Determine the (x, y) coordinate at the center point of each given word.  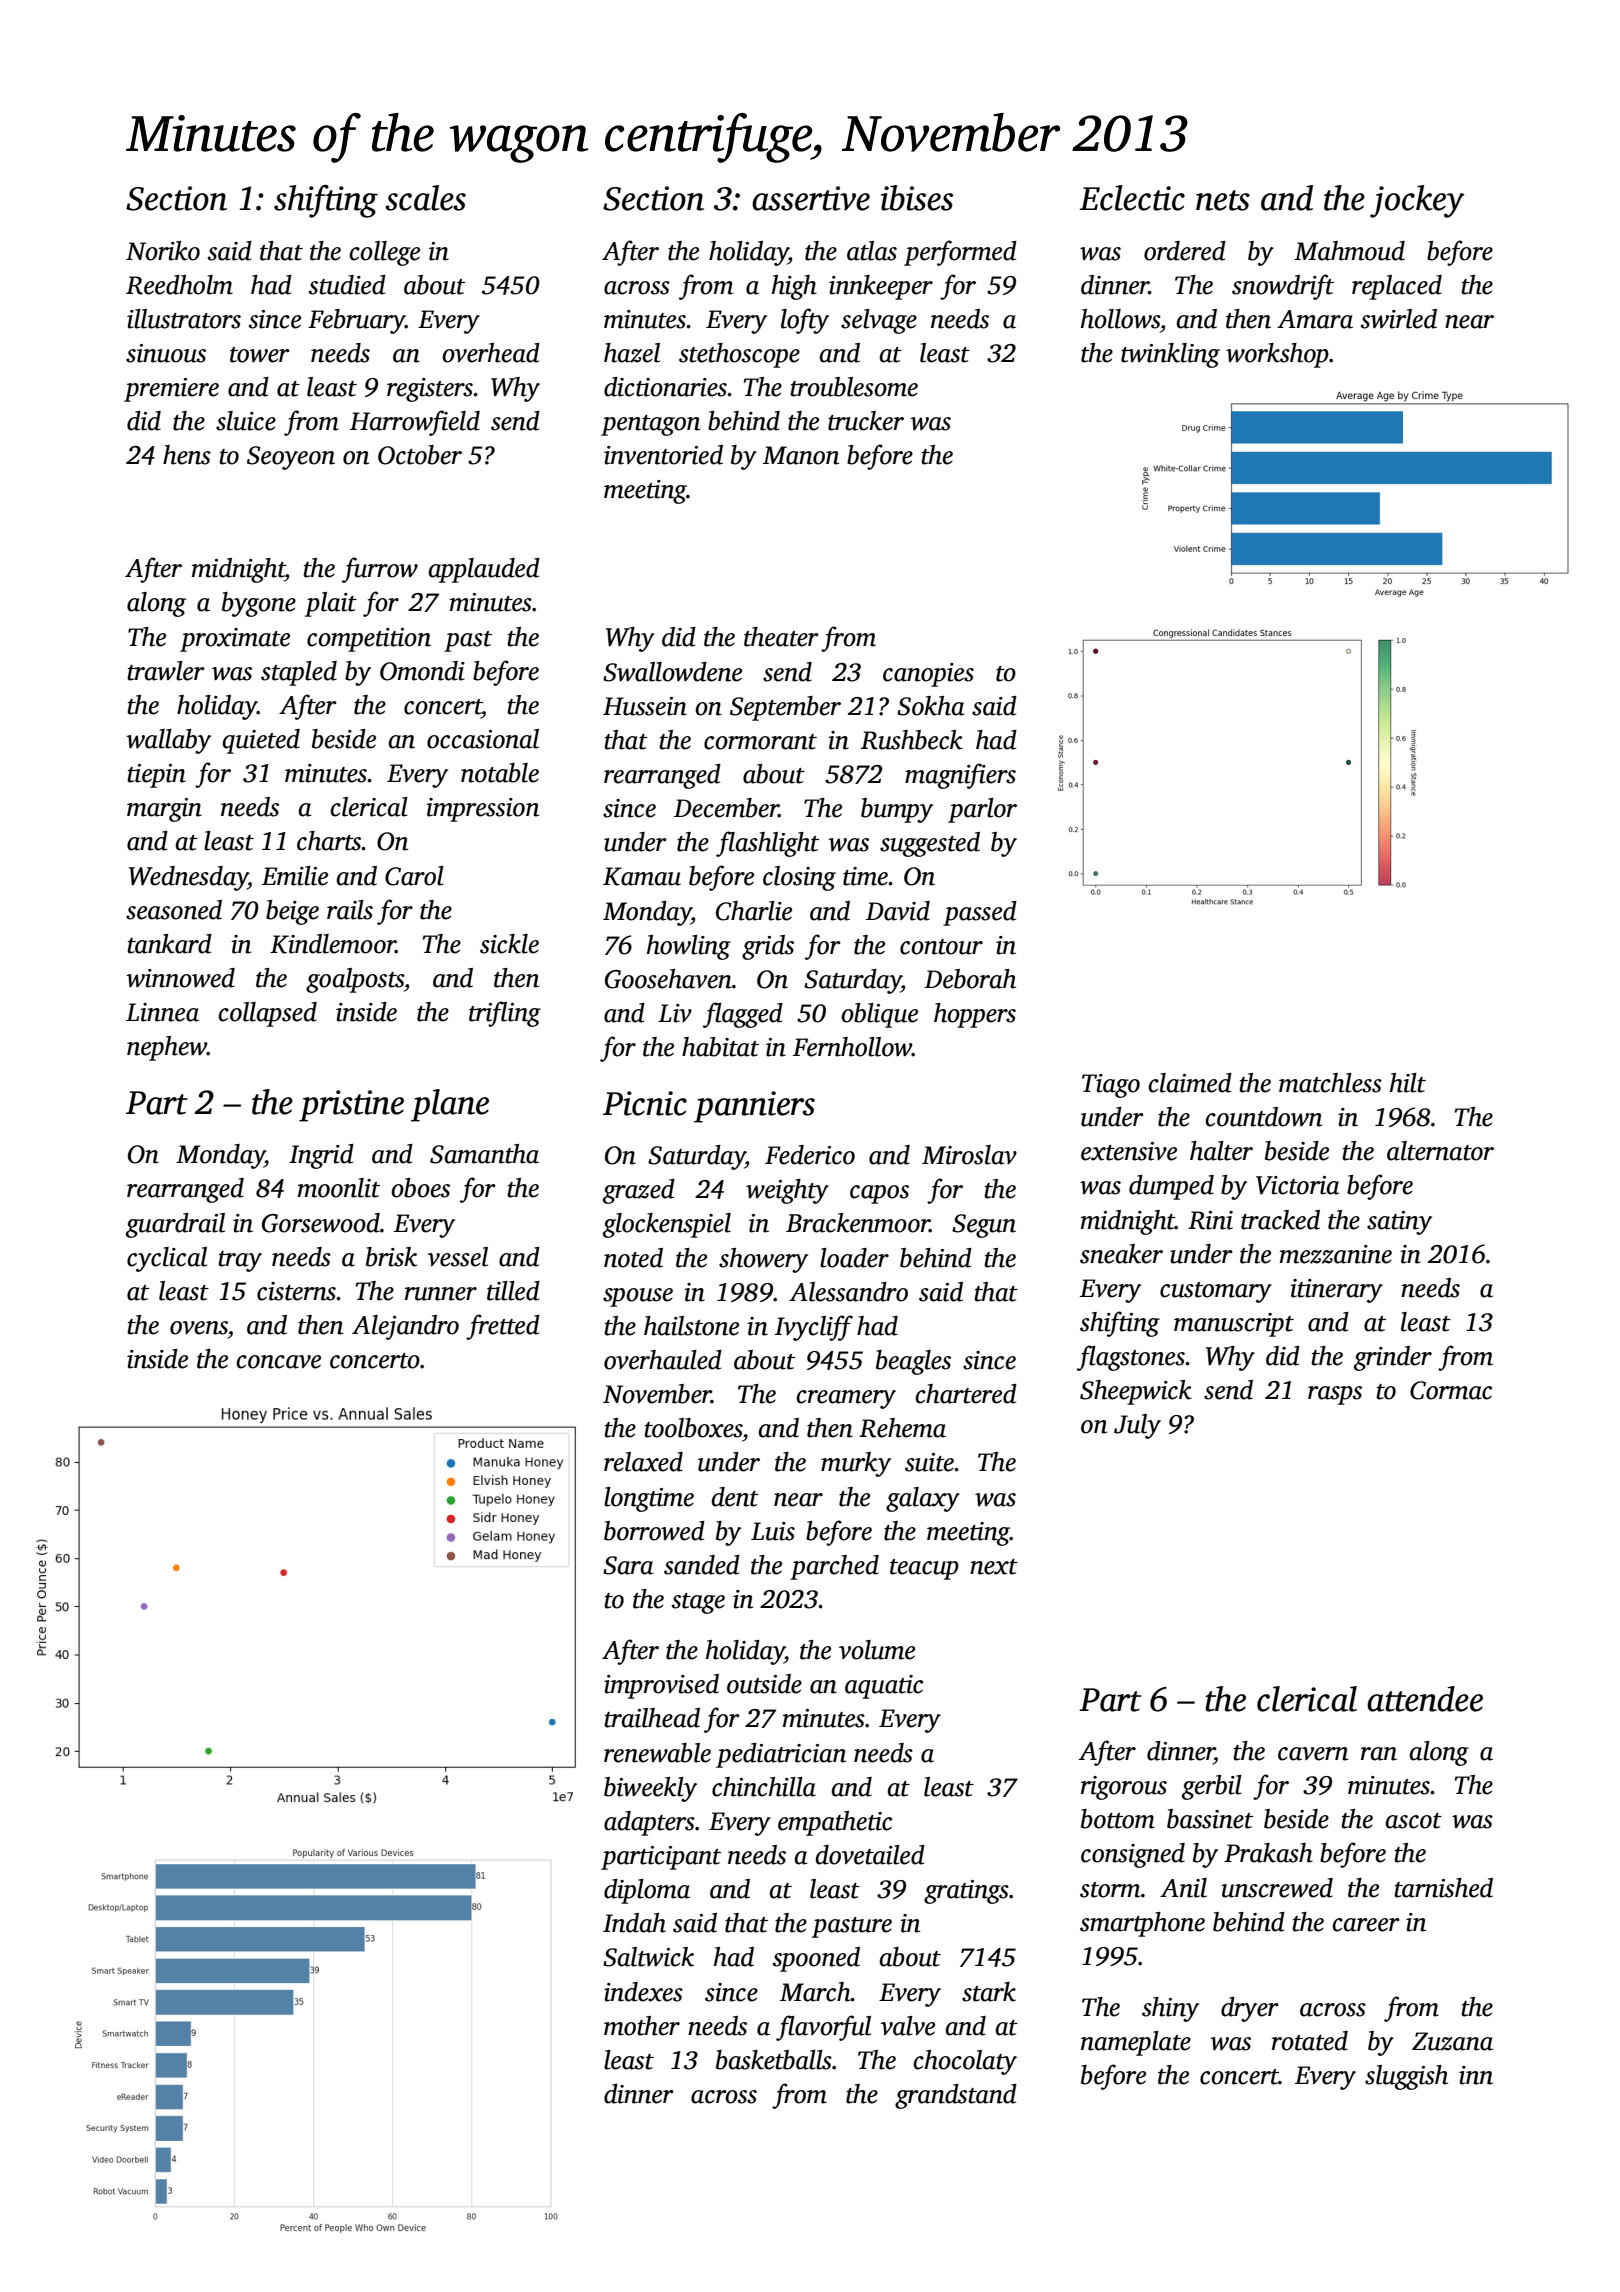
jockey (1417, 201)
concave (278, 1362)
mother (642, 2026)
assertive (811, 198)
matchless (1330, 1083)
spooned (816, 1959)
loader (854, 1258)
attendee (1425, 1699)
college (384, 253)
